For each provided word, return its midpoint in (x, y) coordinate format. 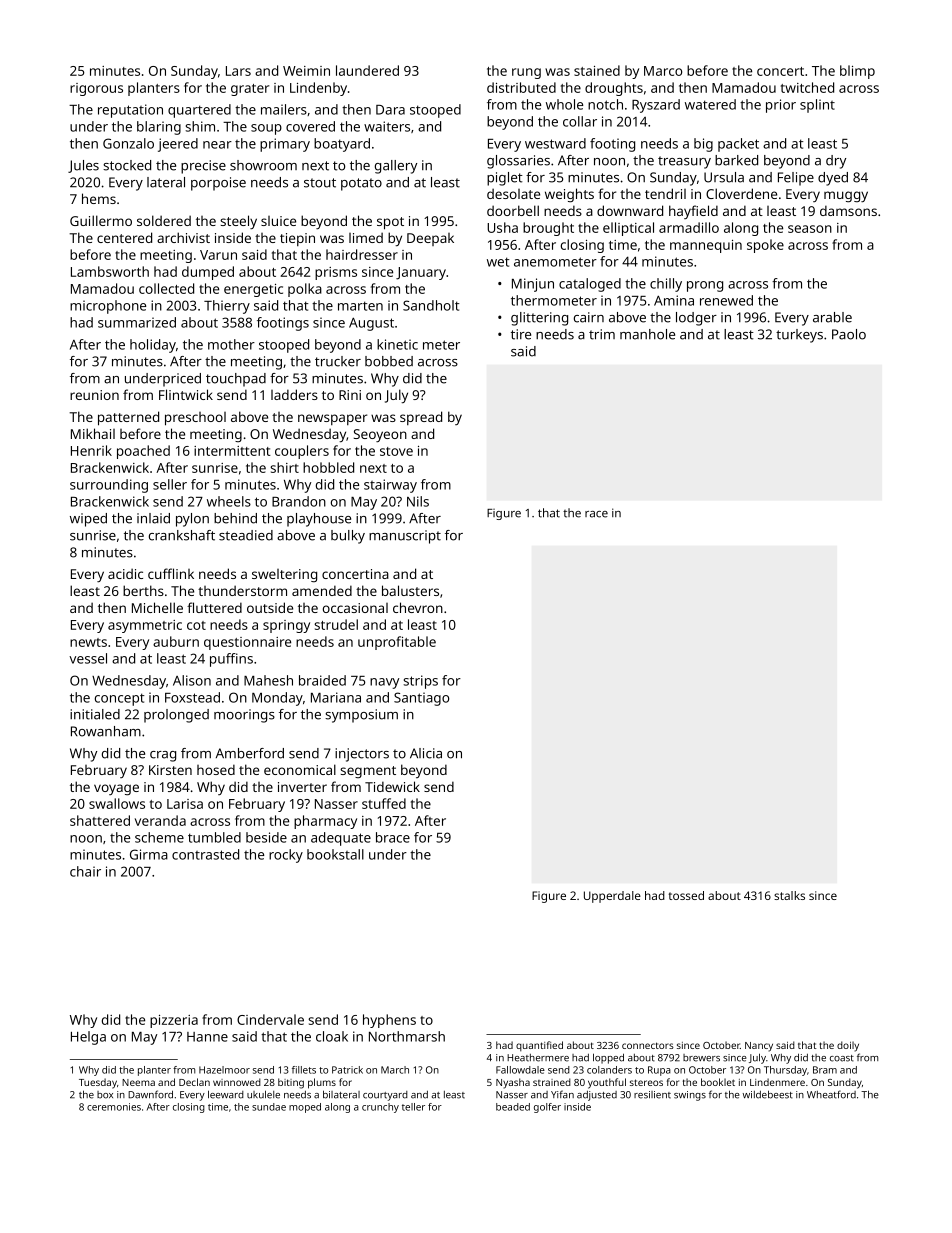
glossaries (518, 162)
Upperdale (612, 897)
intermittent (232, 451)
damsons (848, 210)
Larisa (185, 804)
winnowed (237, 1082)
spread (421, 418)
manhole (647, 334)
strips (420, 682)
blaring (159, 128)
